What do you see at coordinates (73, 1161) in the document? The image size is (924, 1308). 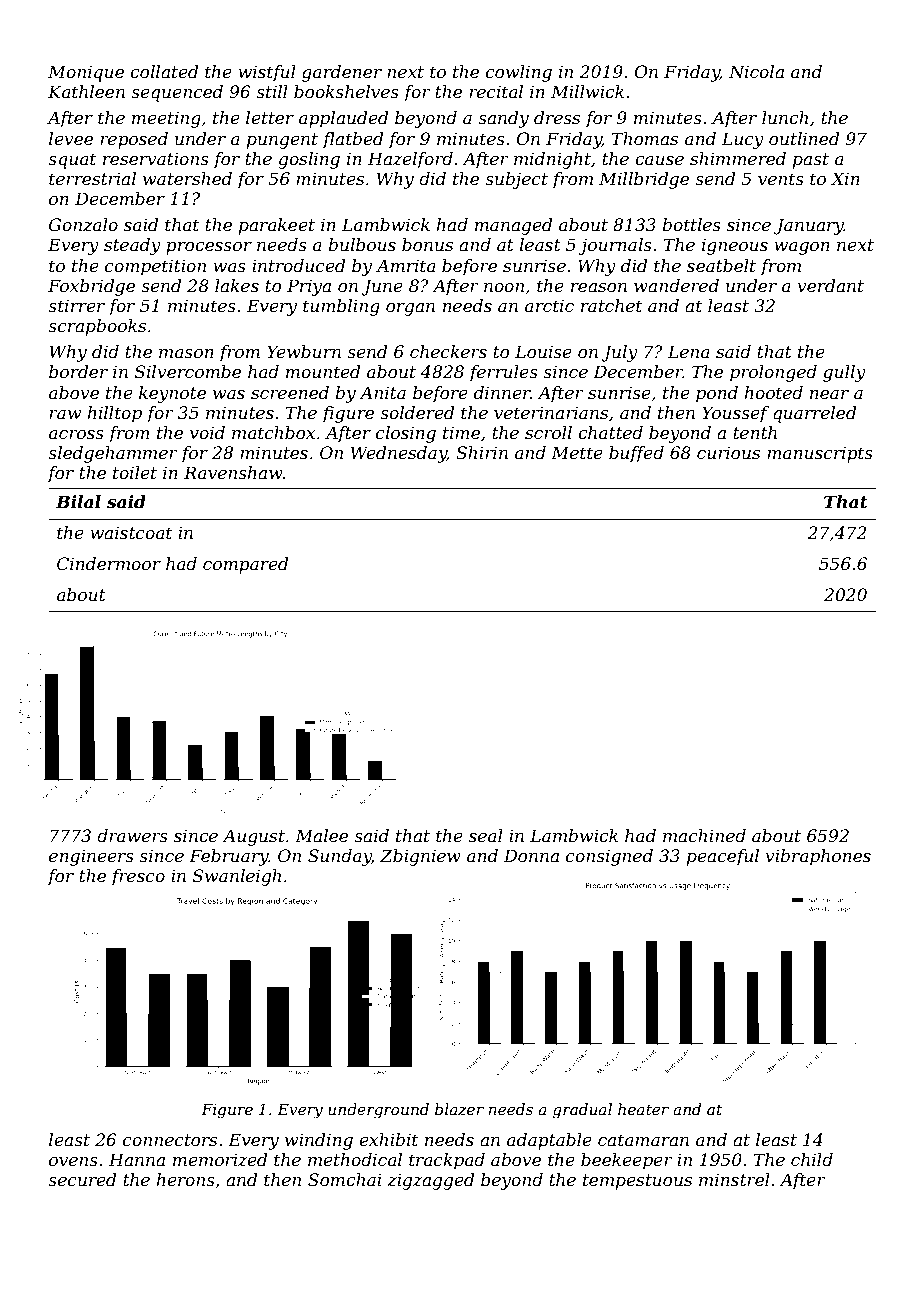 I see `ovens` at bounding box center [73, 1161].
